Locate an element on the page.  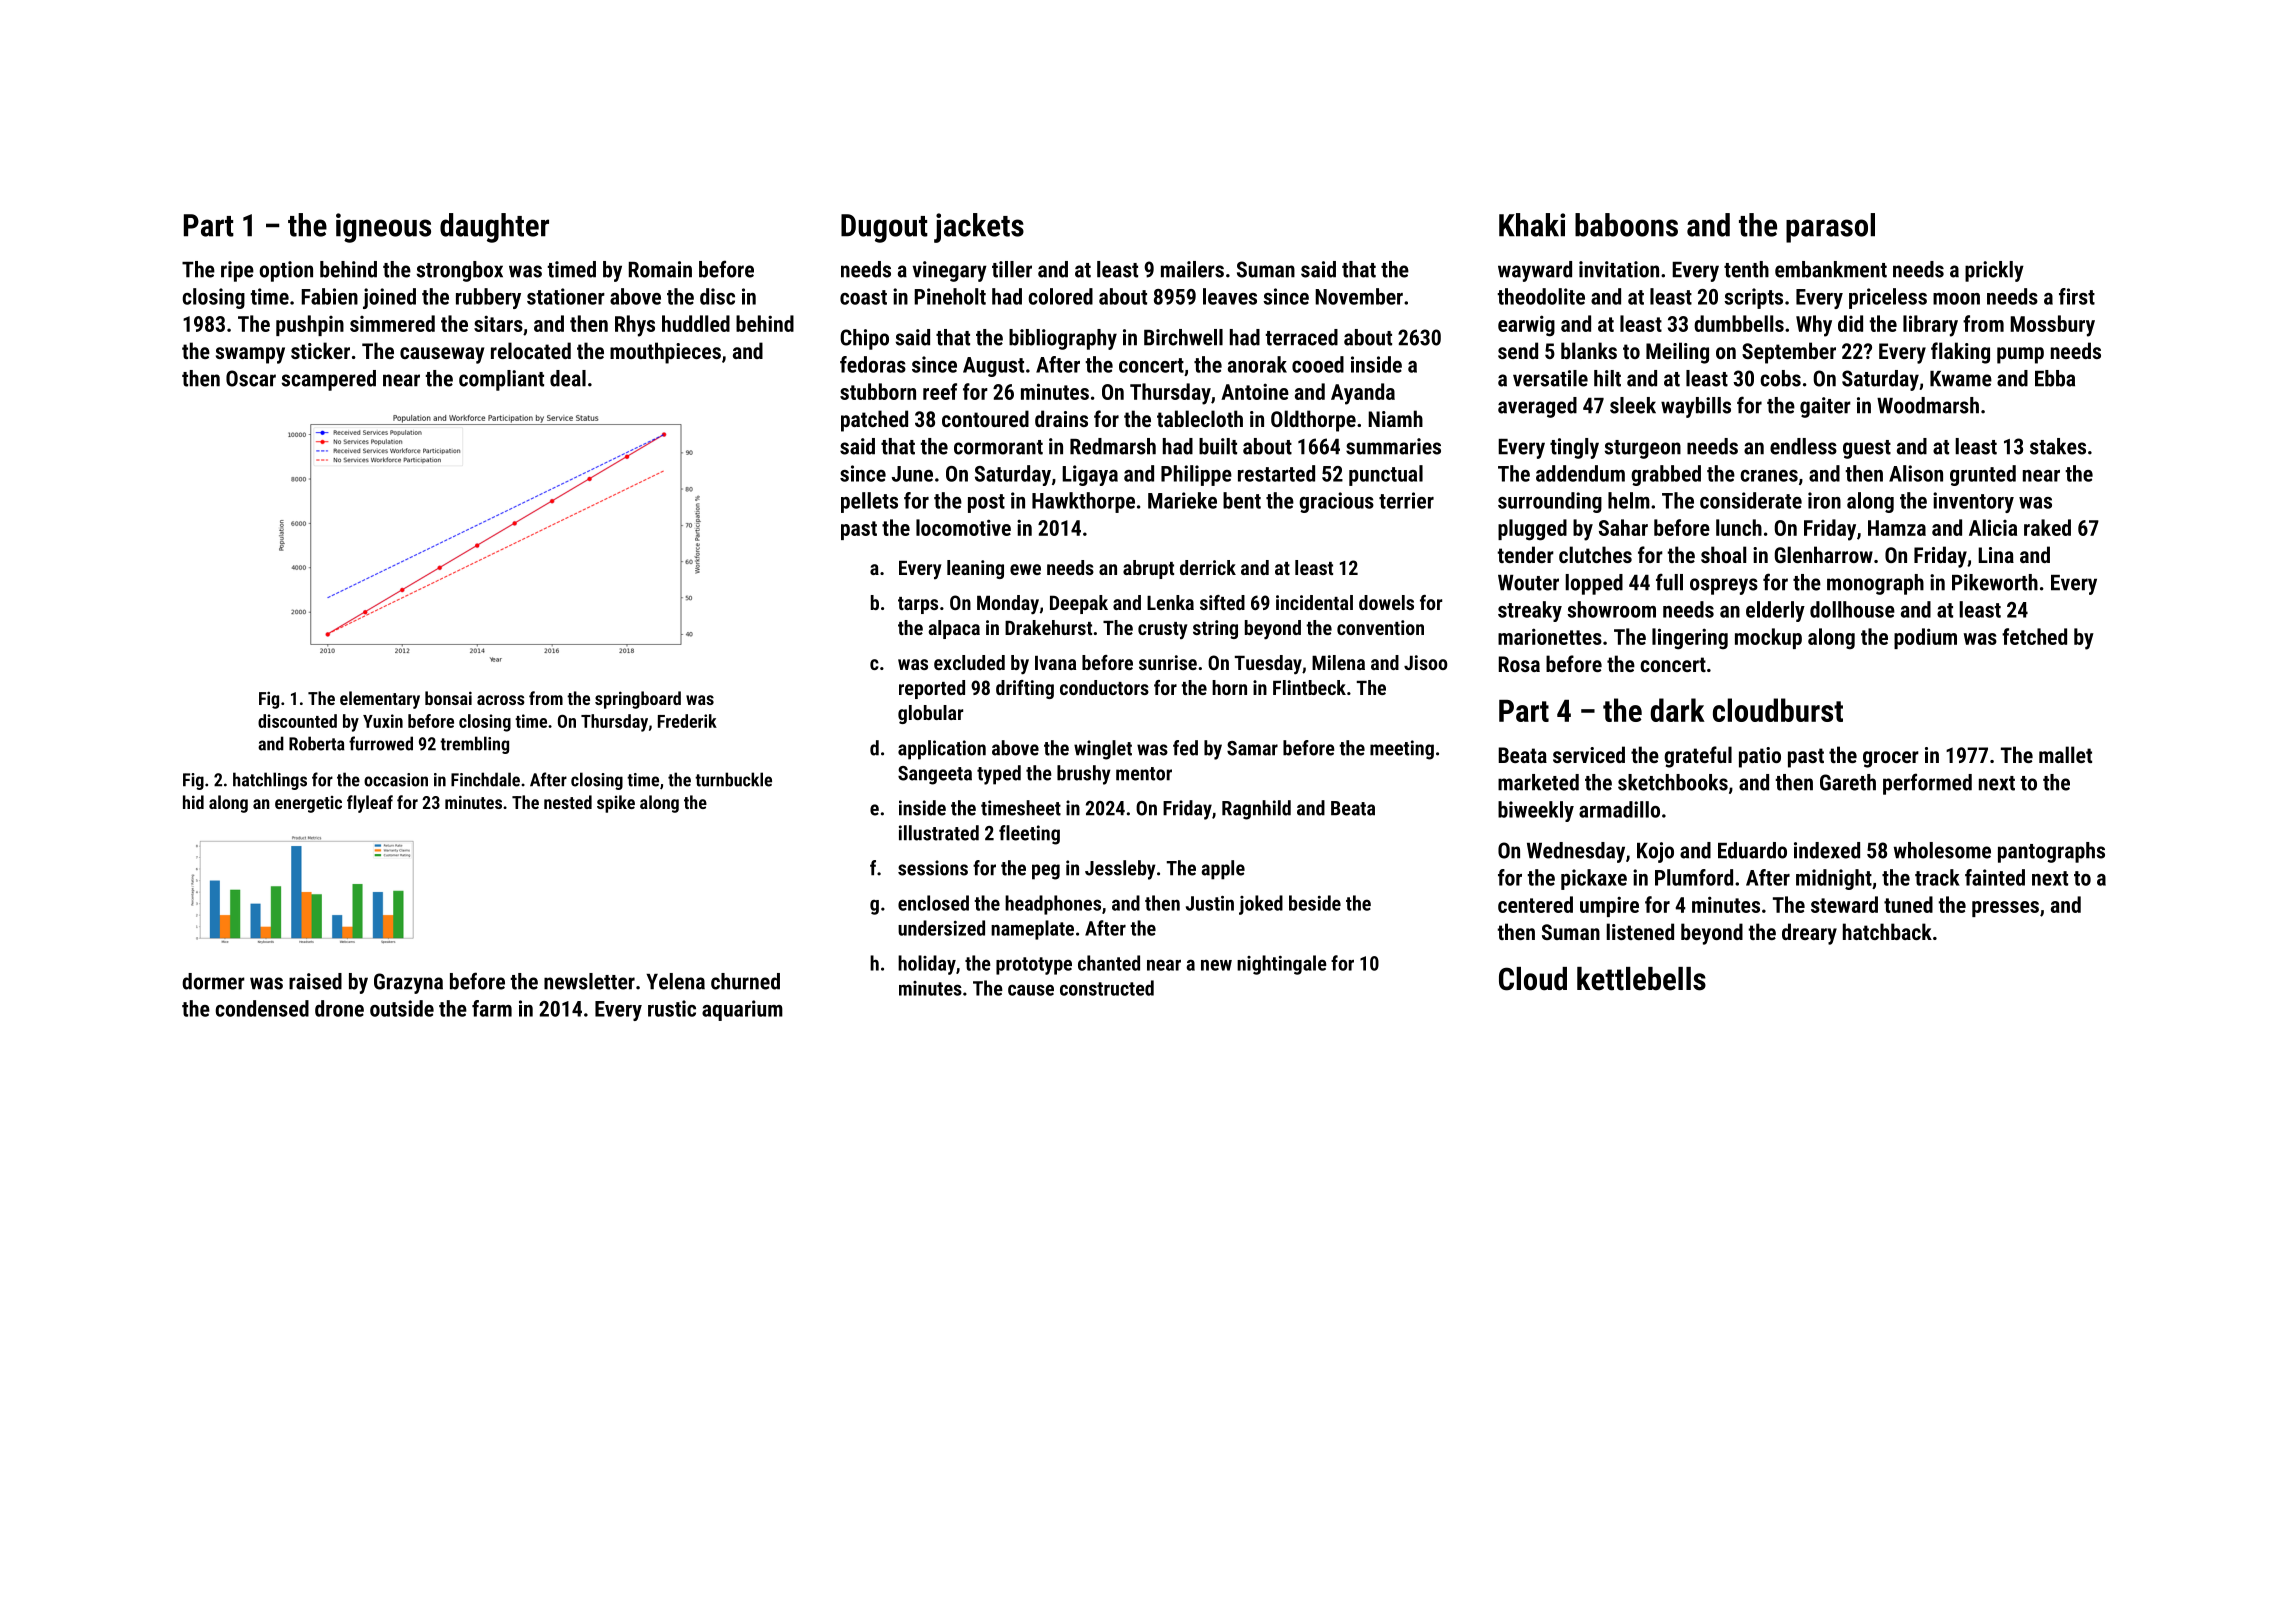
undersized is located at coordinates (941, 928).
